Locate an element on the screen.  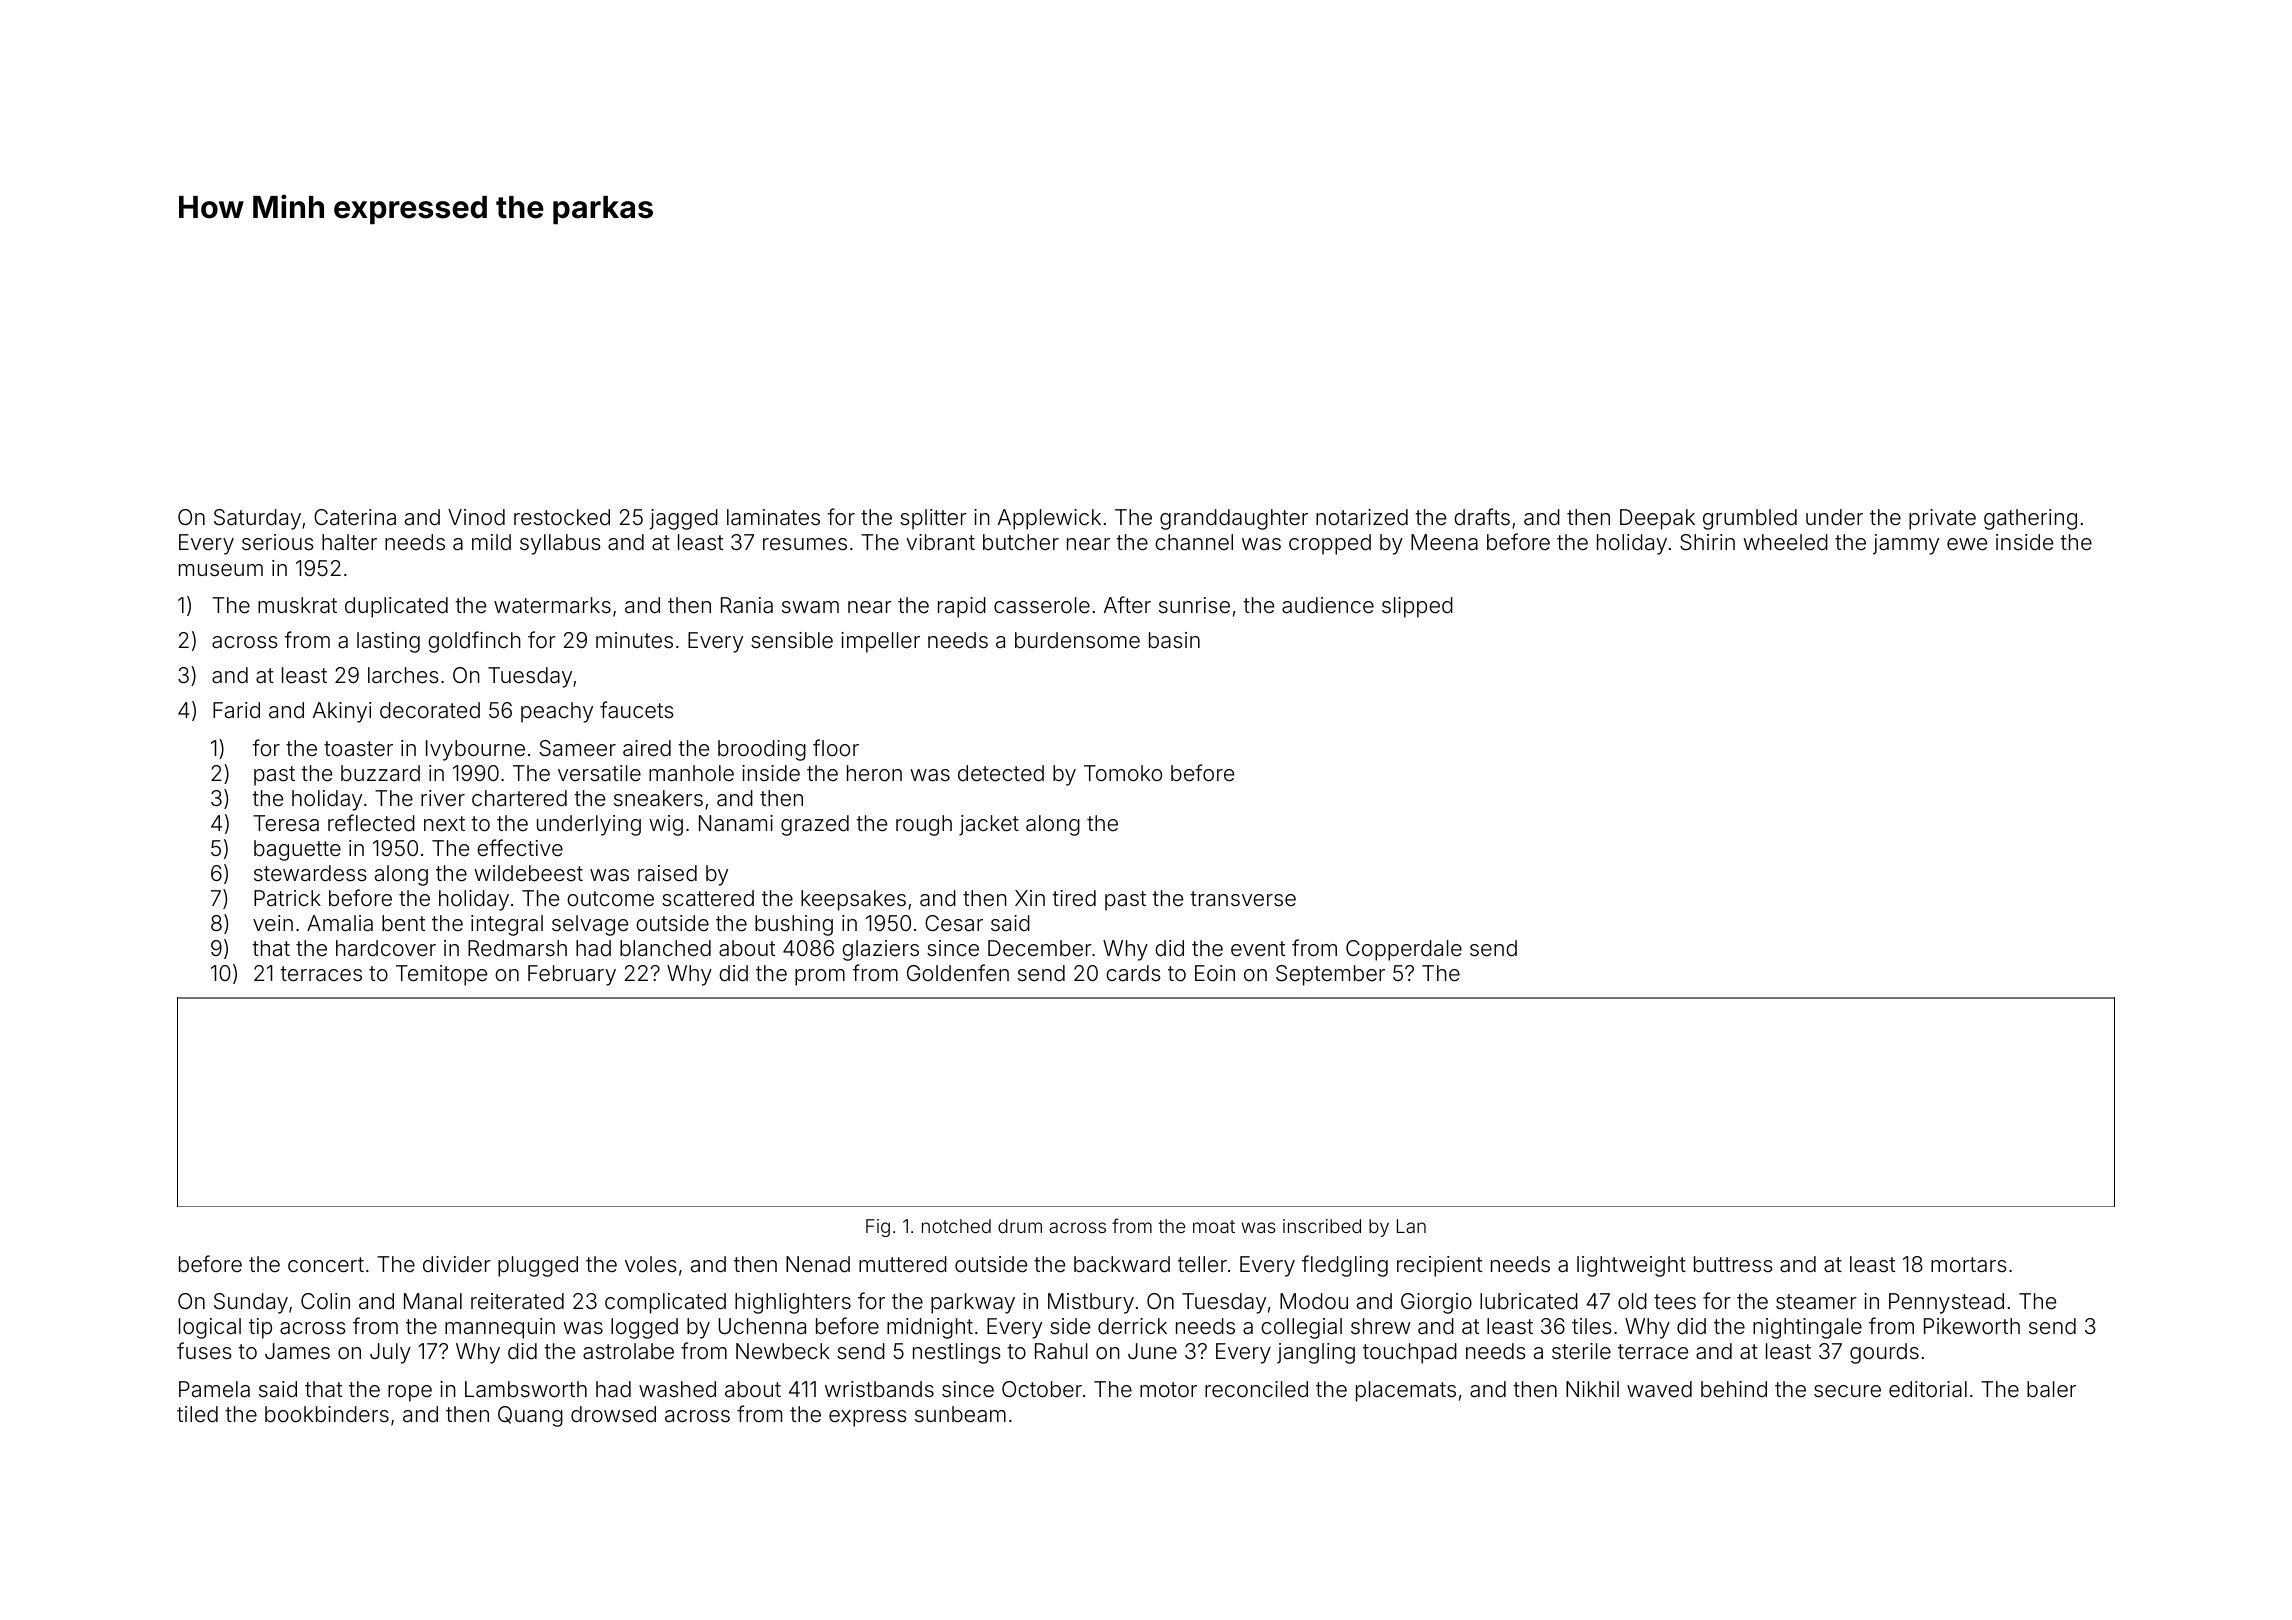
gathering is located at coordinates (2030, 519).
